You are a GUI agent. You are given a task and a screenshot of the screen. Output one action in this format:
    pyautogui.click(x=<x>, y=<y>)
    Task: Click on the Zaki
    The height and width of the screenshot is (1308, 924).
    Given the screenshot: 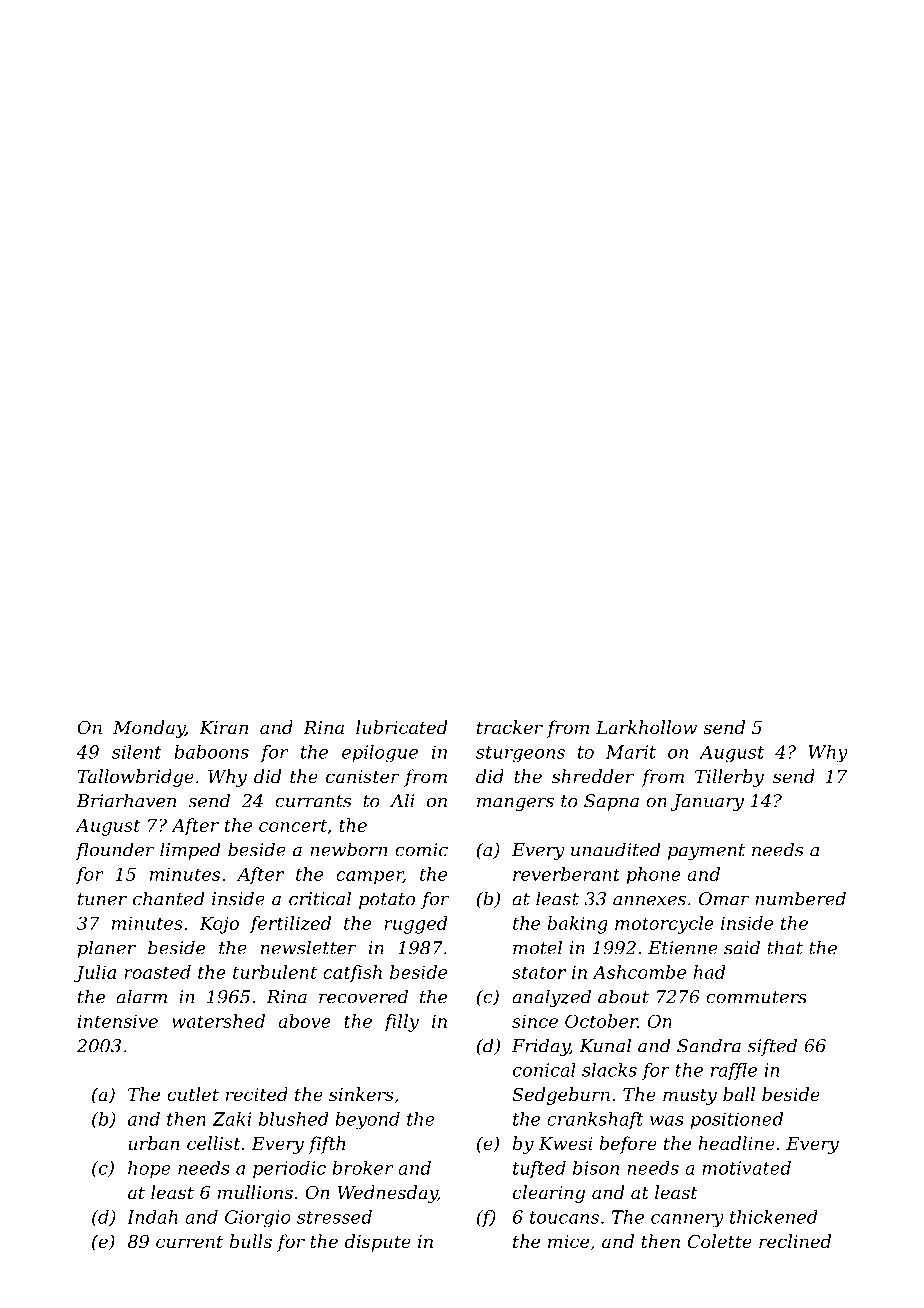 What is the action you would take?
    pyautogui.click(x=231, y=1119)
